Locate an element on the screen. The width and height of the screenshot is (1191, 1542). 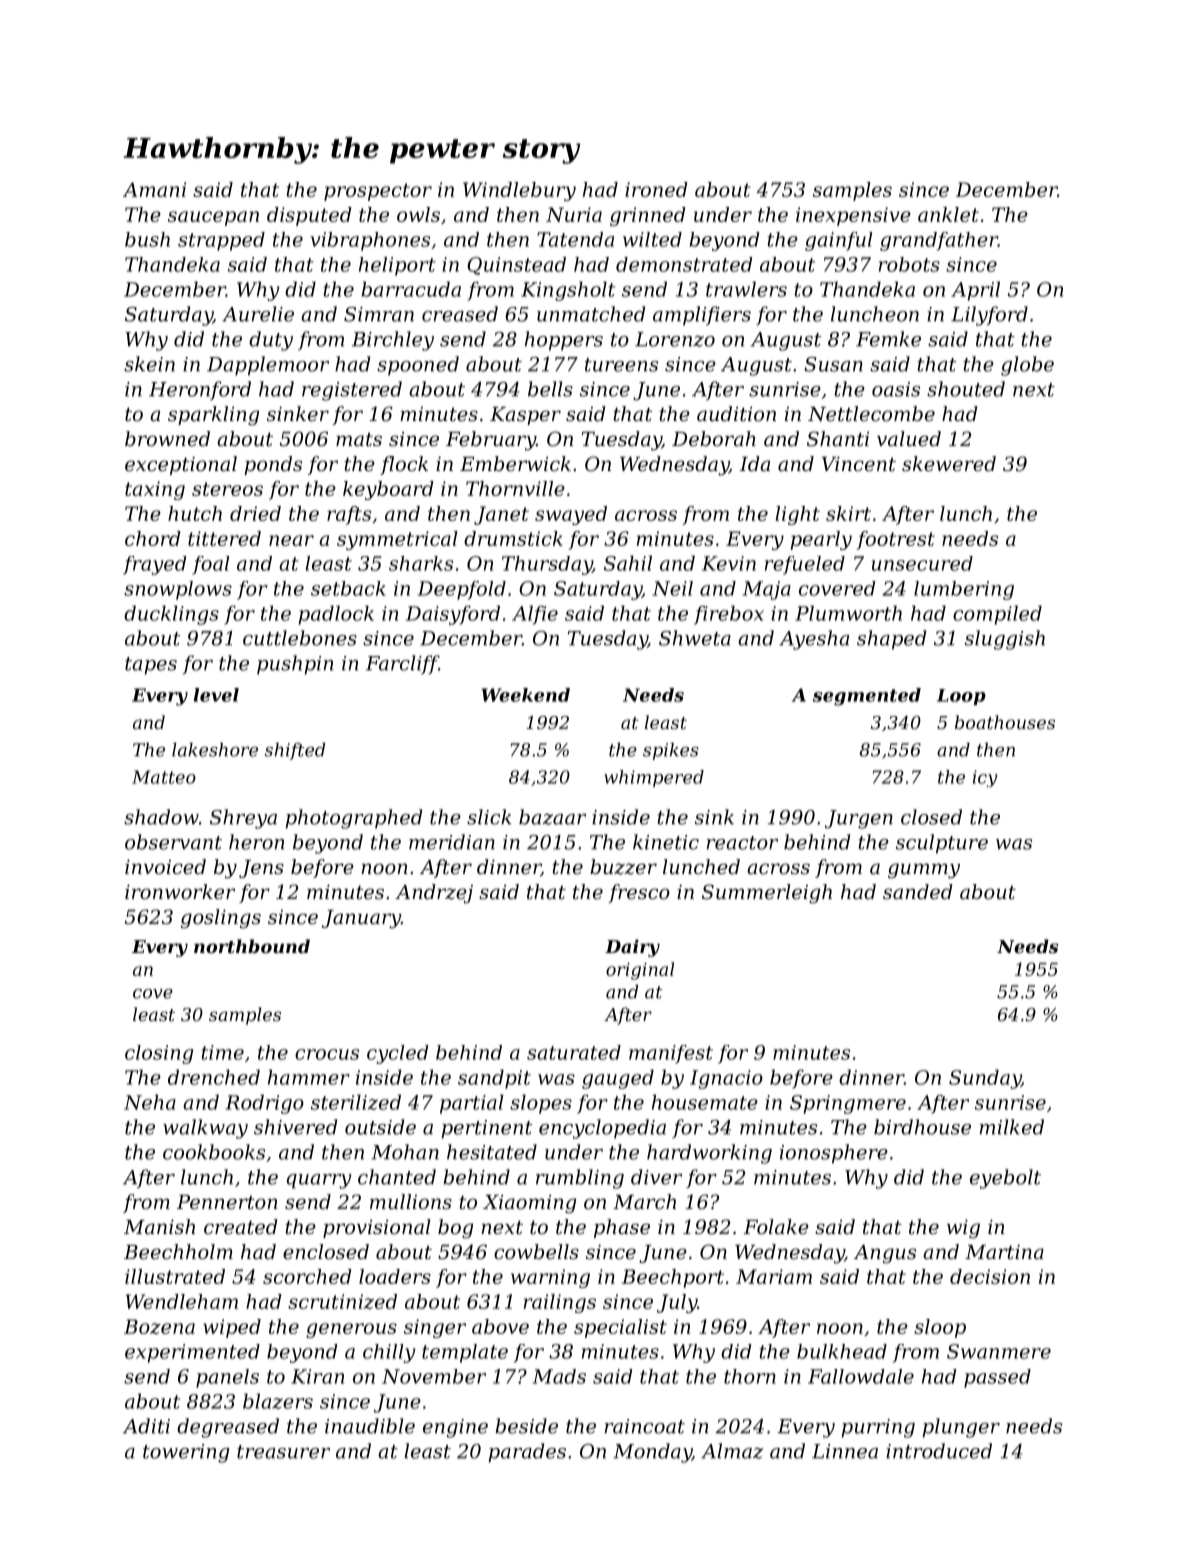
beside is located at coordinates (526, 1426).
